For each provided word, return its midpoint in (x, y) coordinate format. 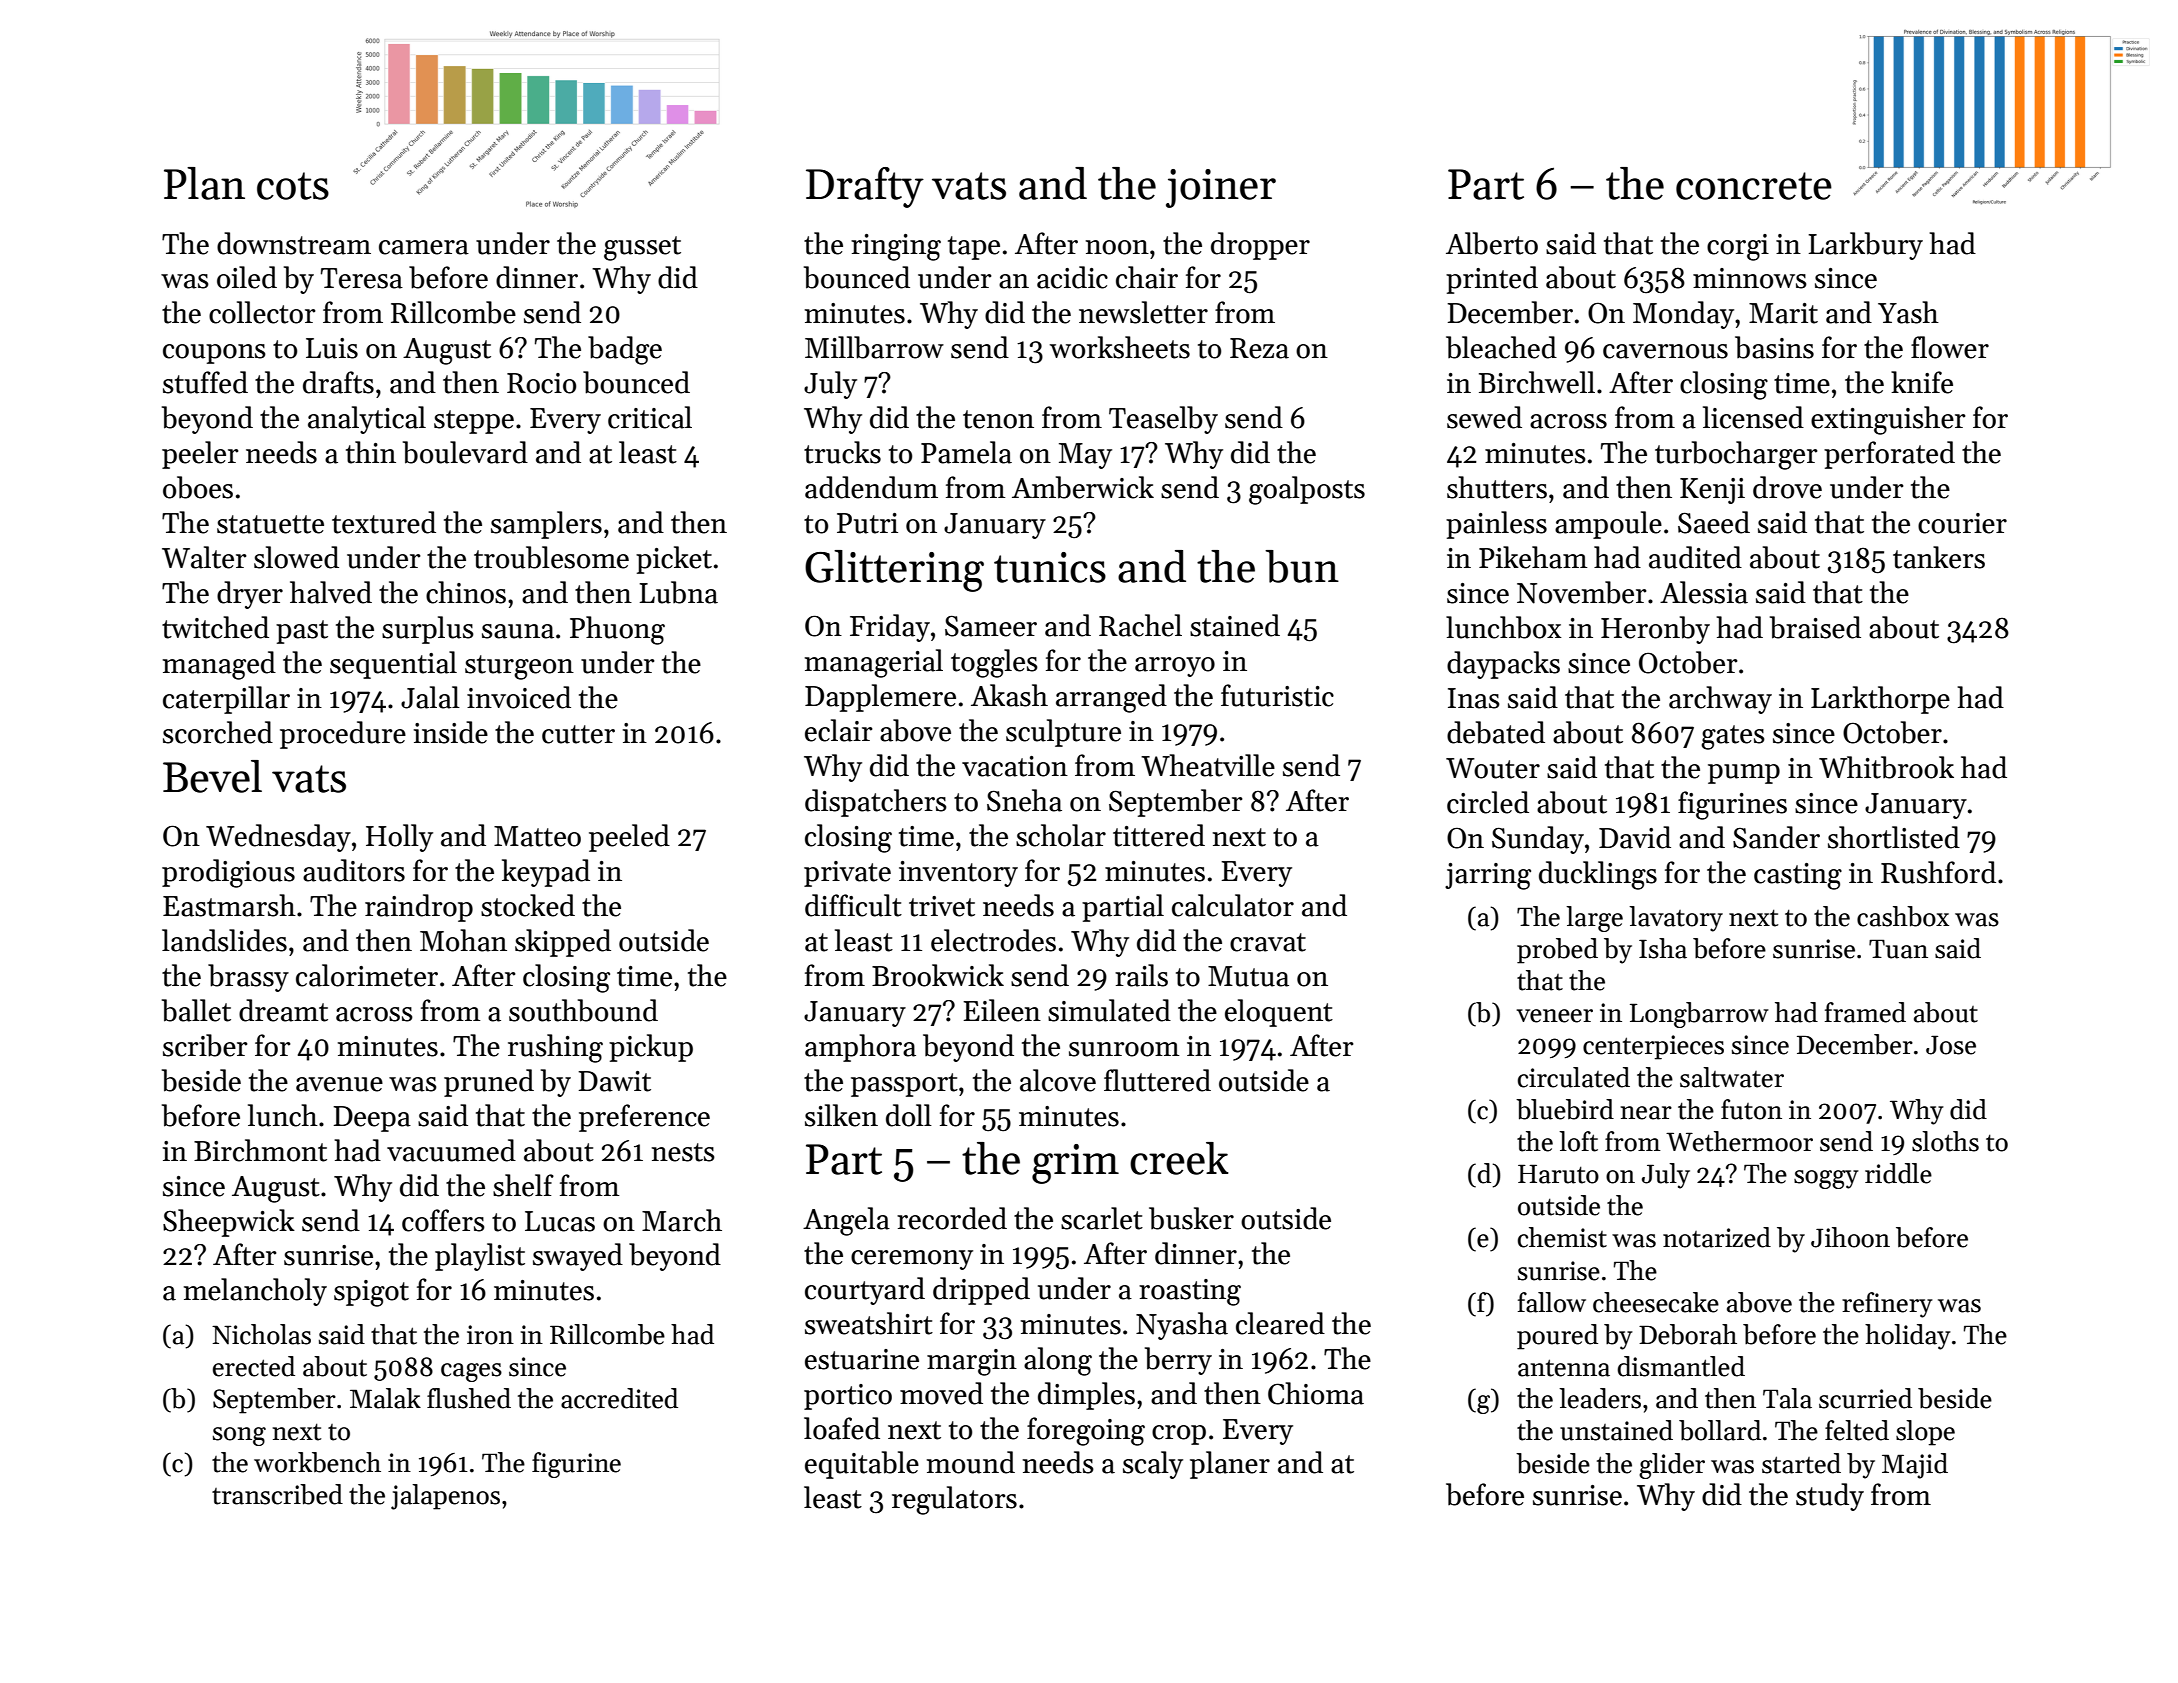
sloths (1945, 1141)
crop (1179, 1435)
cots (293, 186)
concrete (1754, 186)
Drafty (865, 187)
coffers (443, 1220)
